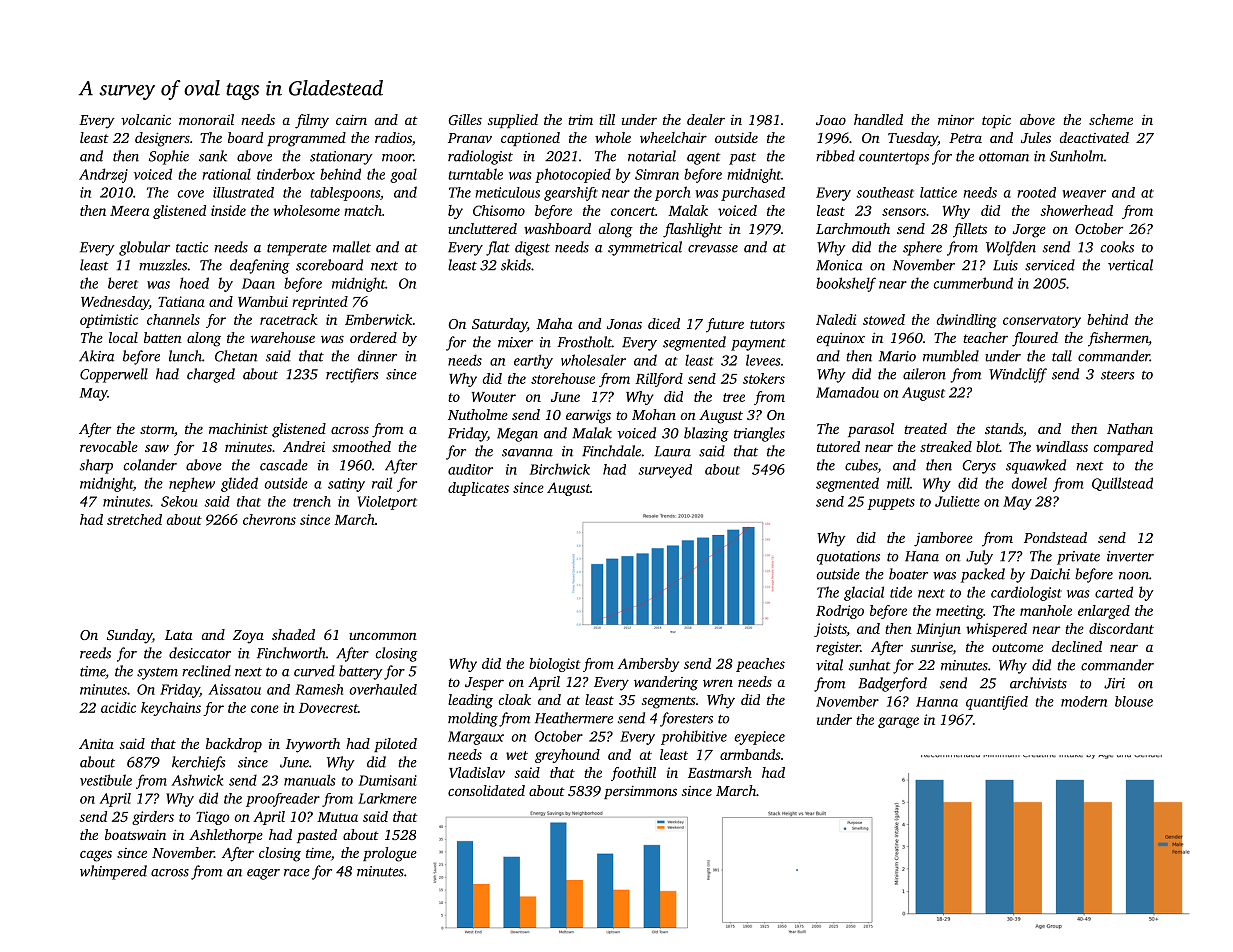 The height and width of the screenshot is (952, 1233). Describe the element at coordinates (248, 637) in the screenshot. I see `Zoya` at that location.
